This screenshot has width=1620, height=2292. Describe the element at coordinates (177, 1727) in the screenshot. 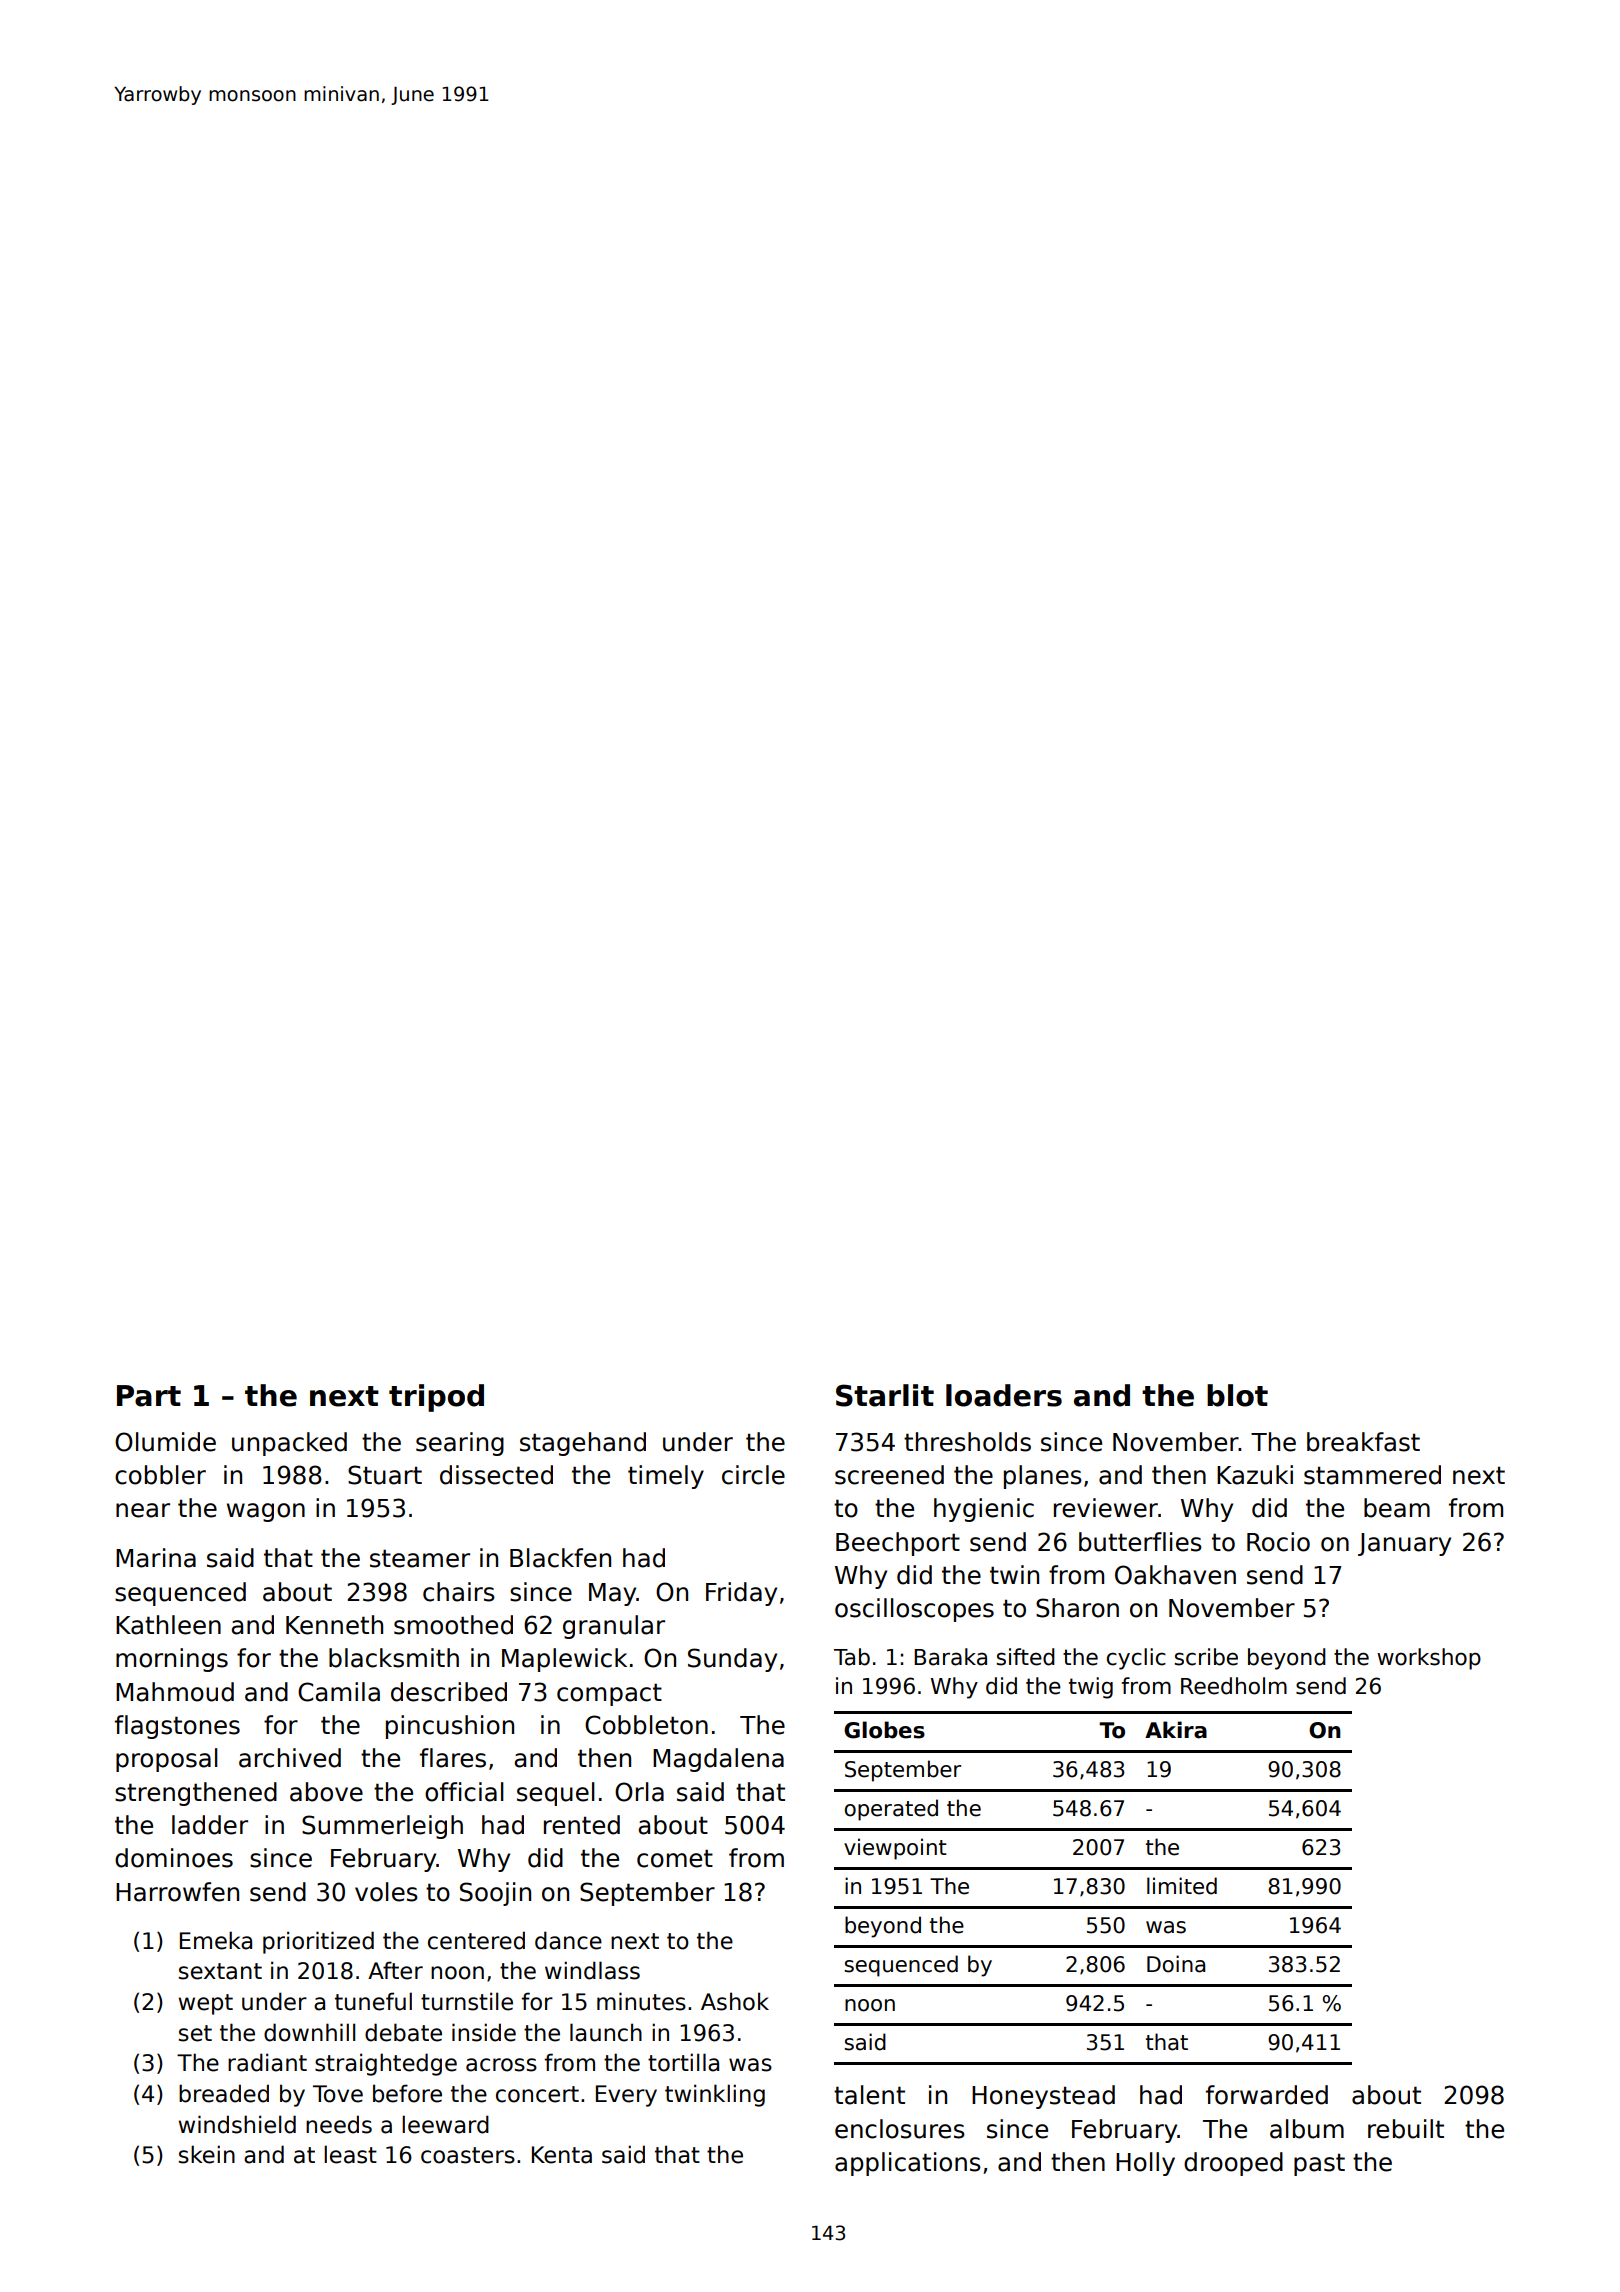

I see `flagstones` at that location.
